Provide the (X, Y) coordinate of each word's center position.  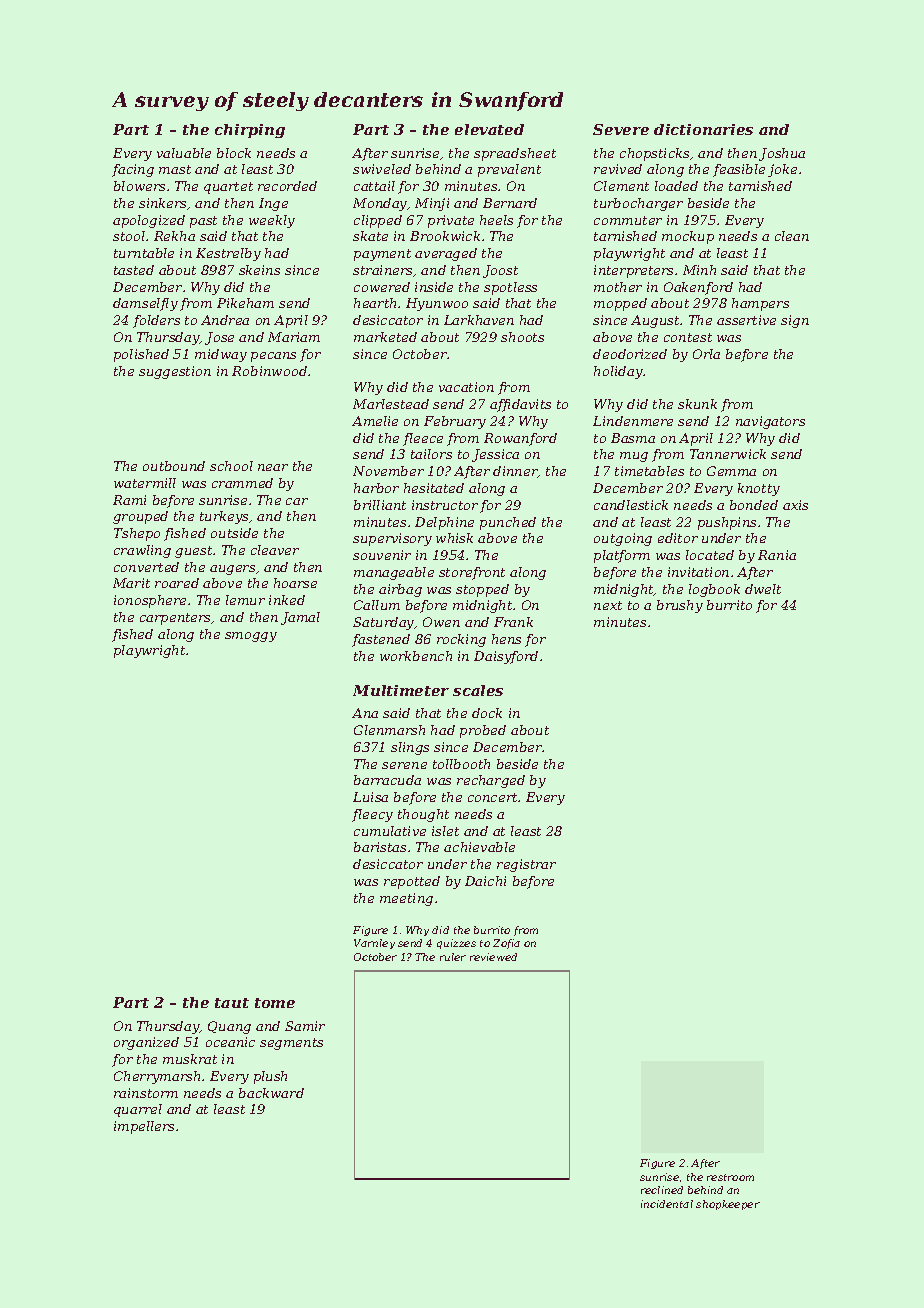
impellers (144, 1127)
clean (792, 236)
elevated (489, 129)
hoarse (295, 583)
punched (508, 523)
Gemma (731, 471)
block (234, 153)
